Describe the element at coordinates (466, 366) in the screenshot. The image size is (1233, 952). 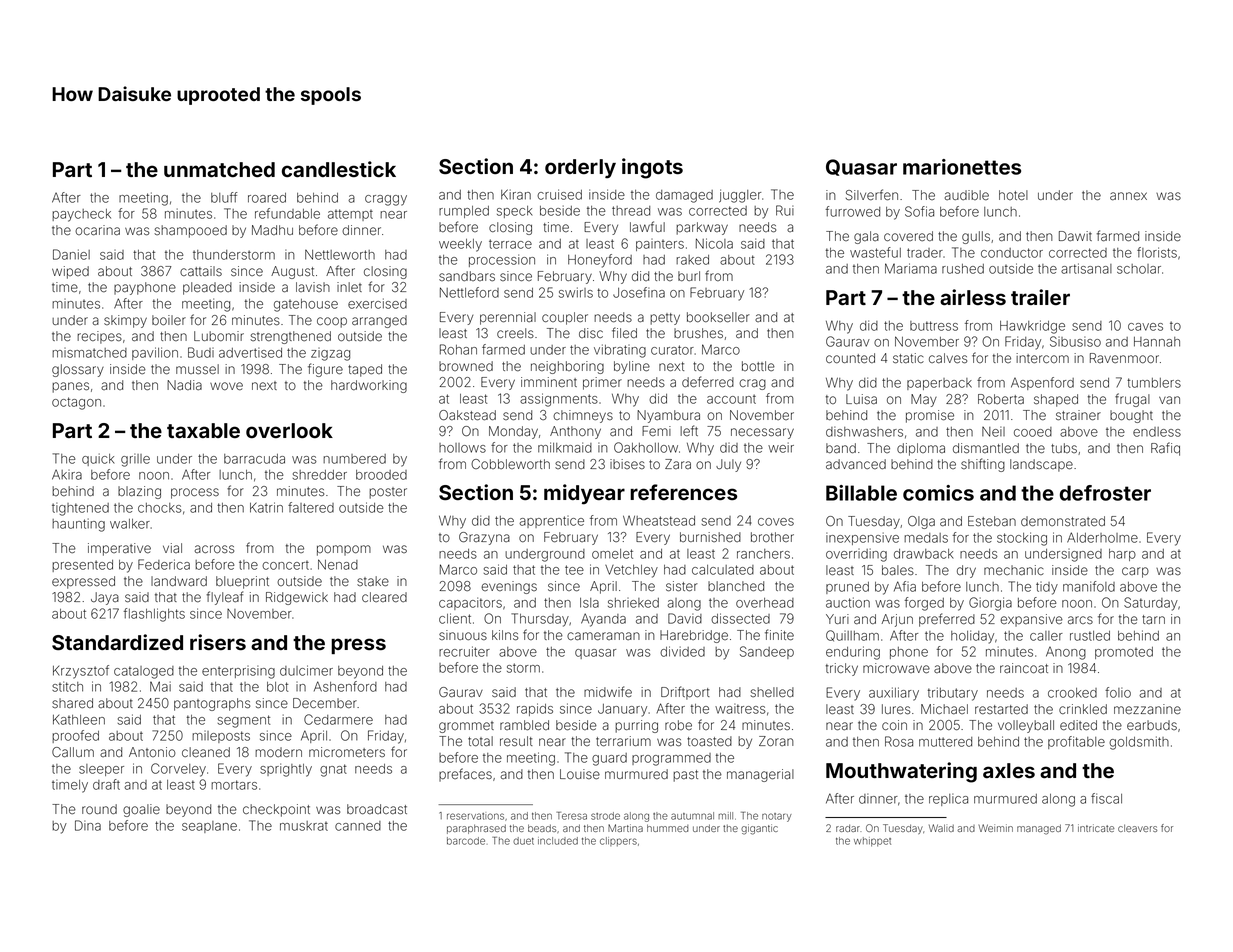
I see `browned` at that location.
